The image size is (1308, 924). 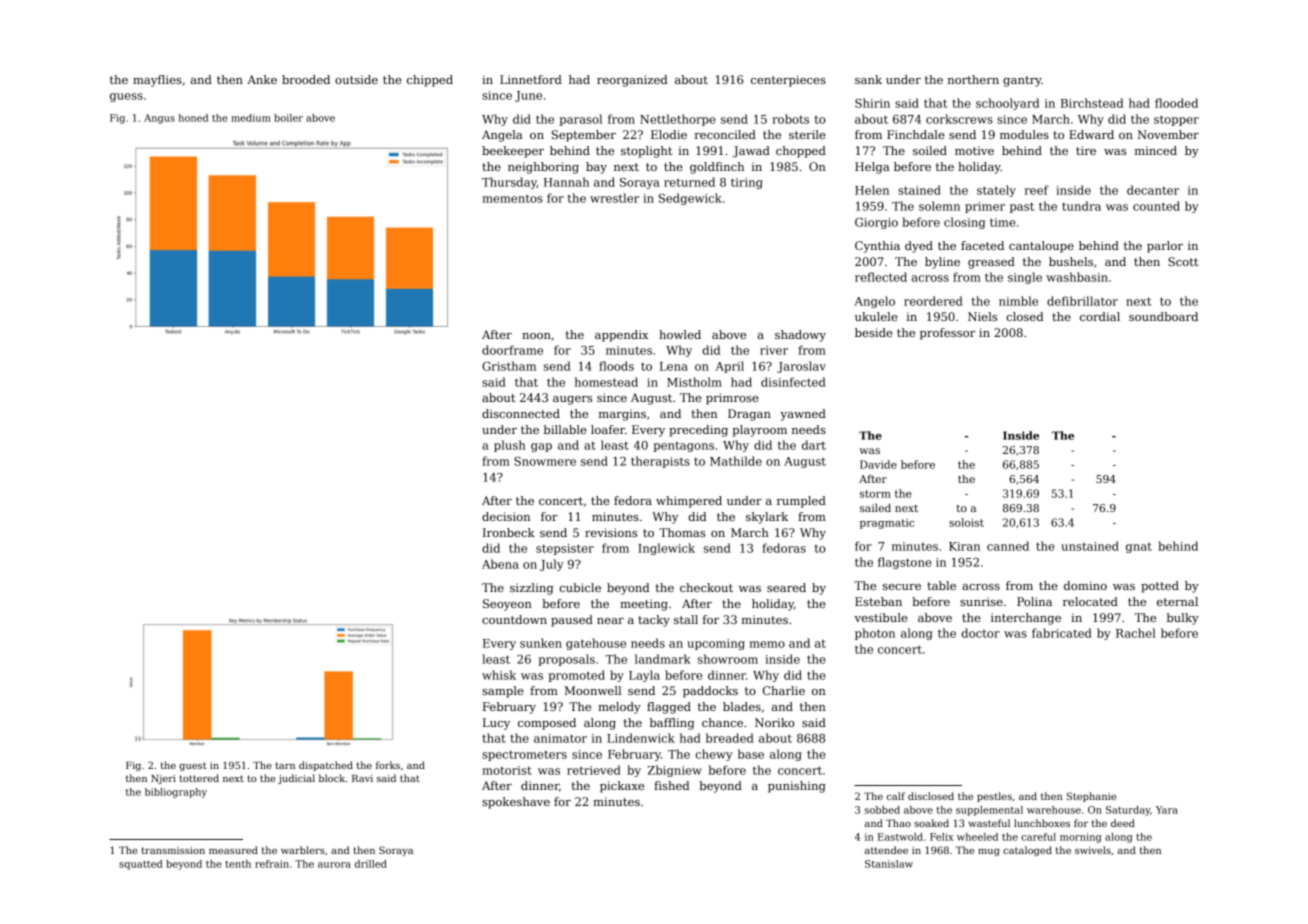 What do you see at coordinates (767, 518) in the image?
I see `skylark` at bounding box center [767, 518].
